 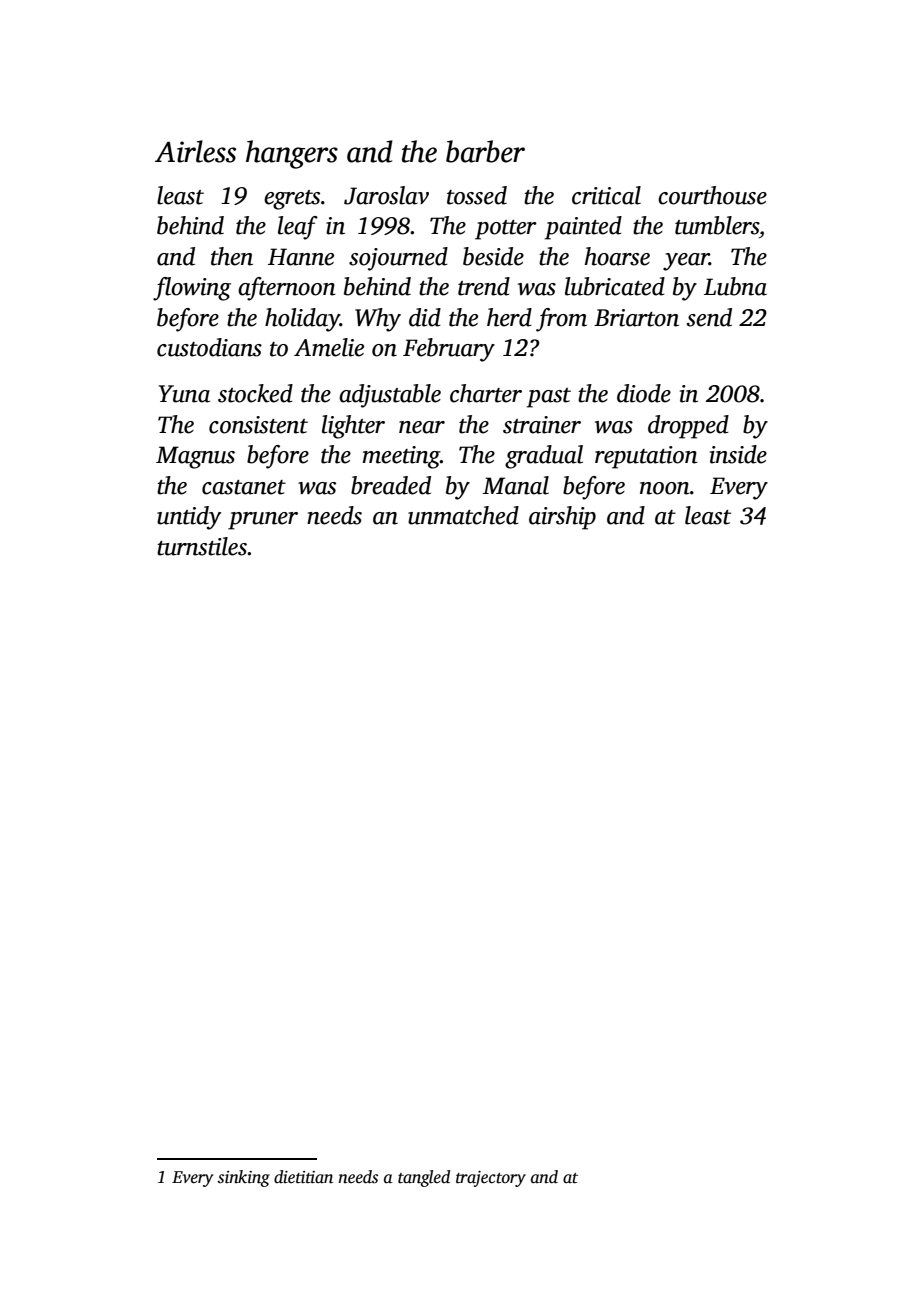 I want to click on dietitian, so click(x=303, y=1177).
